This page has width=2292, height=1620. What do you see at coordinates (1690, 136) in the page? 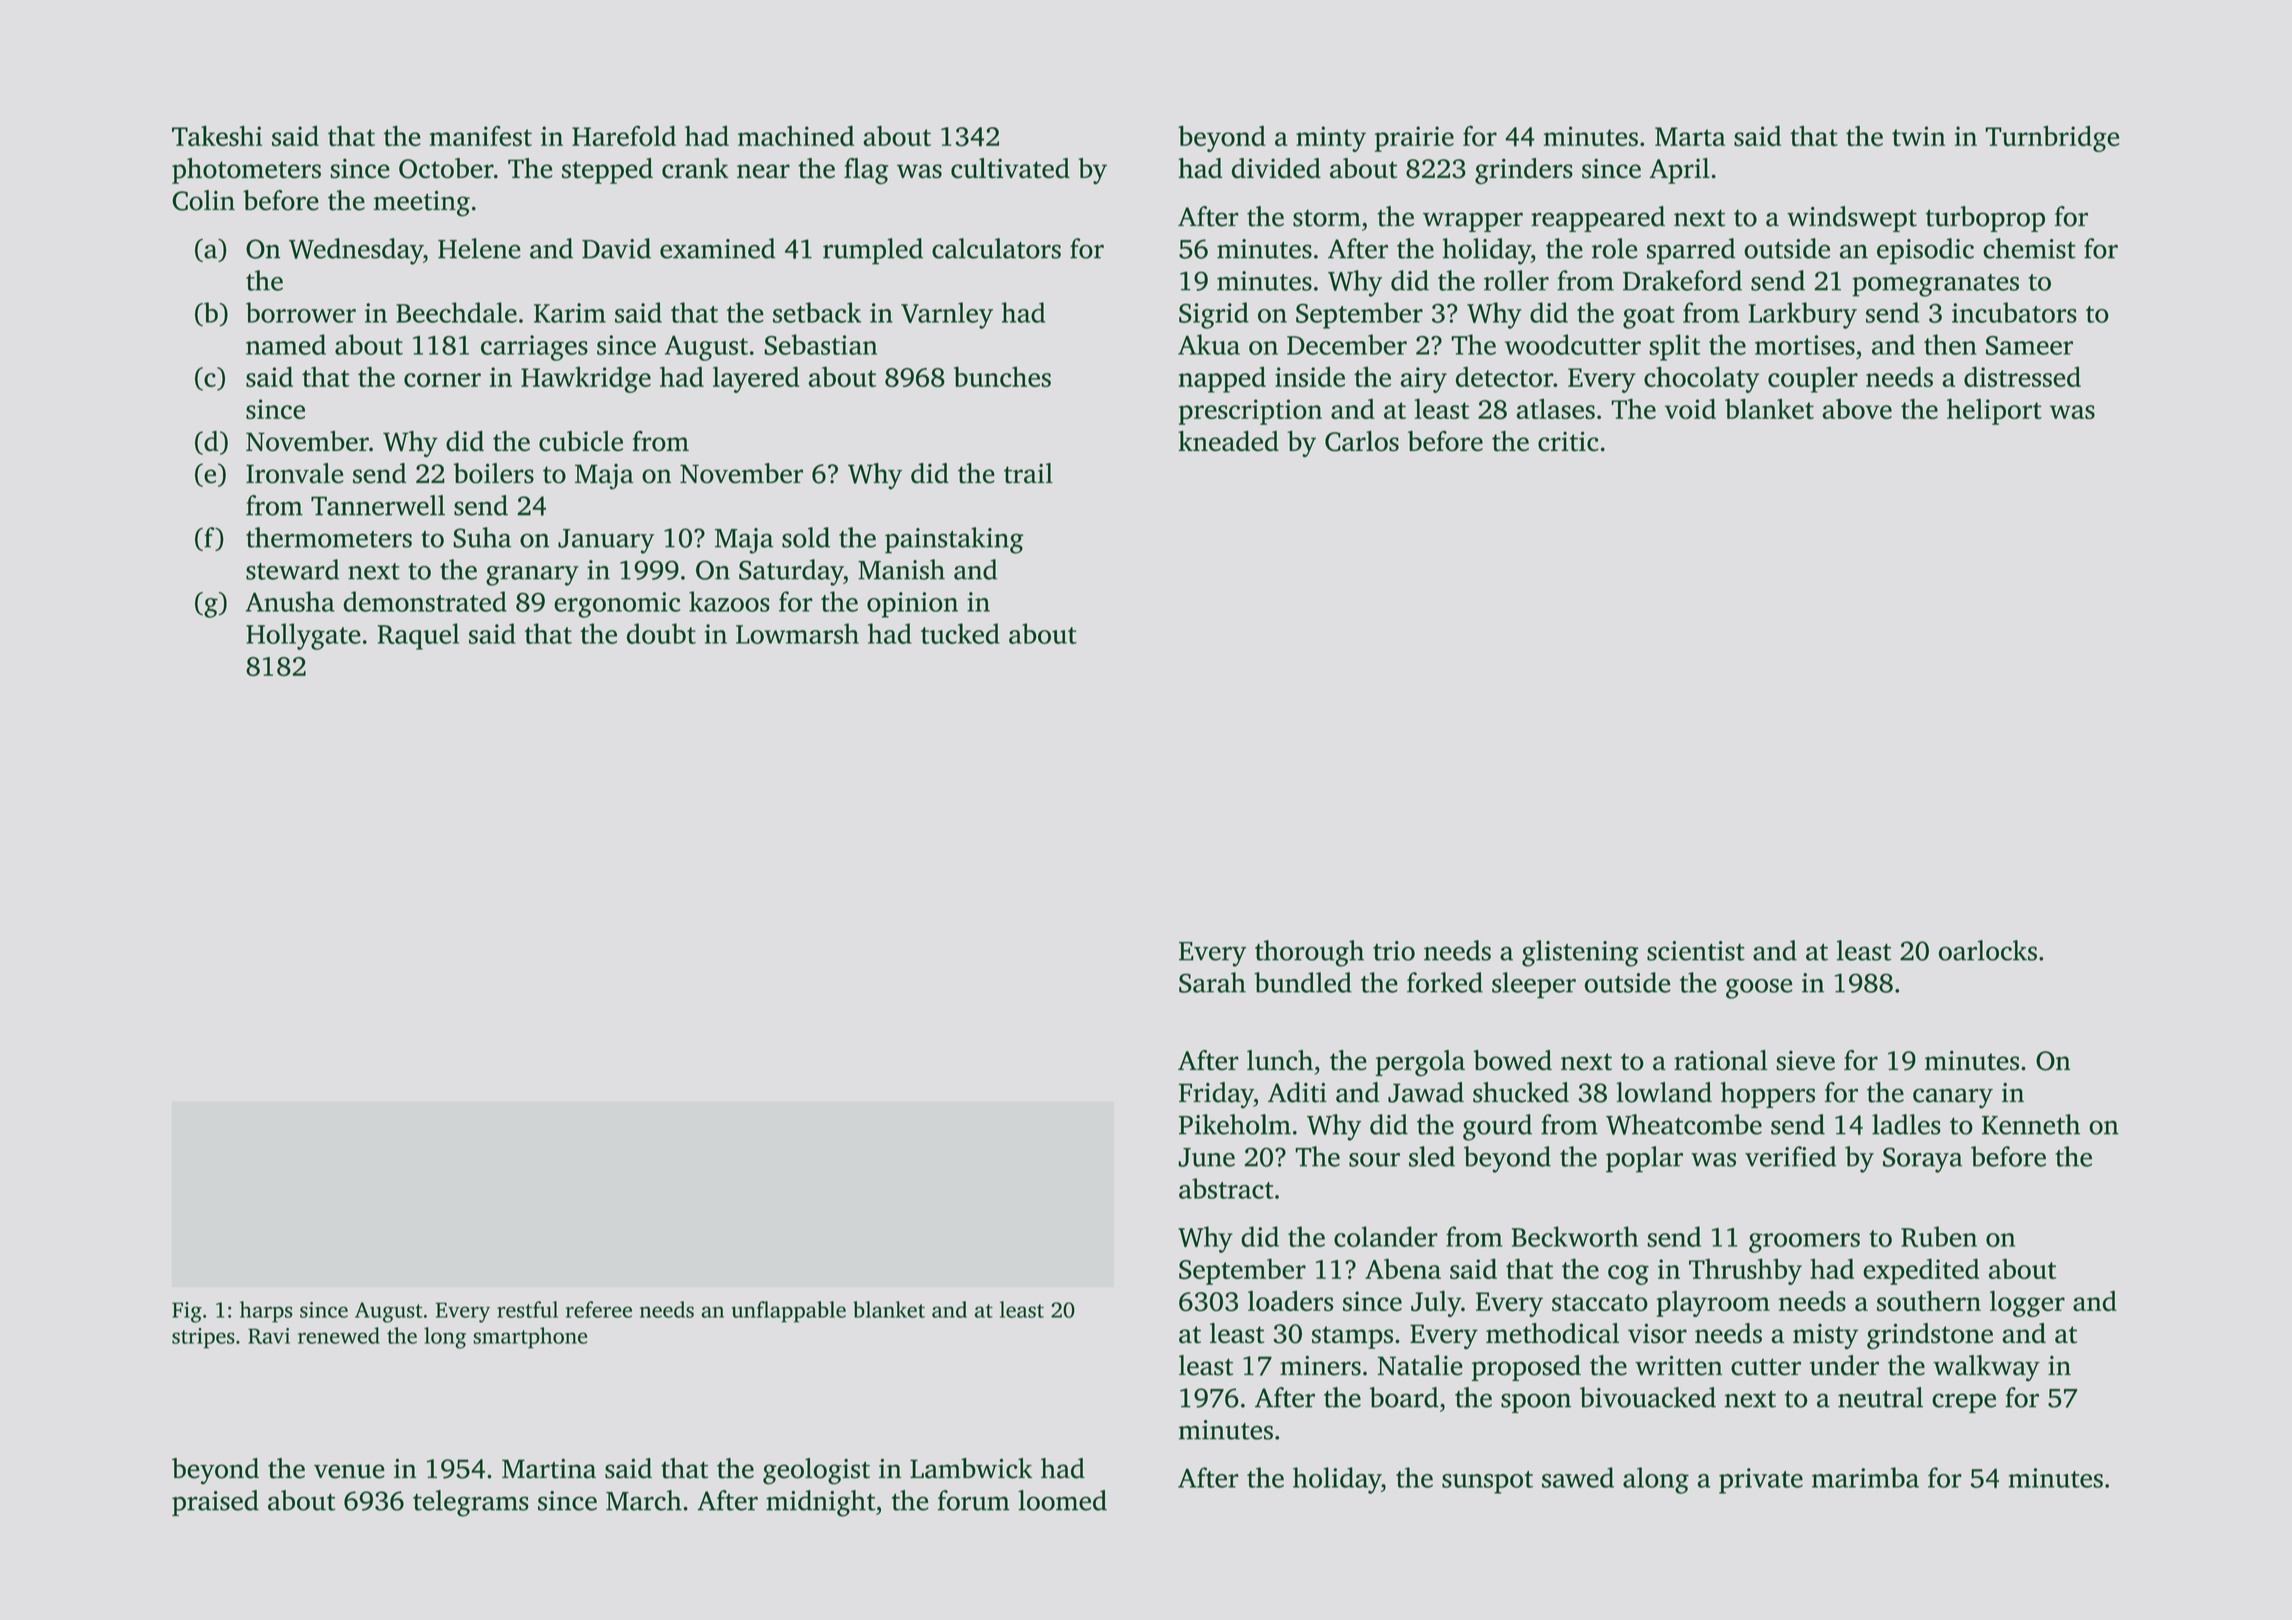
I see `Marta` at bounding box center [1690, 136].
